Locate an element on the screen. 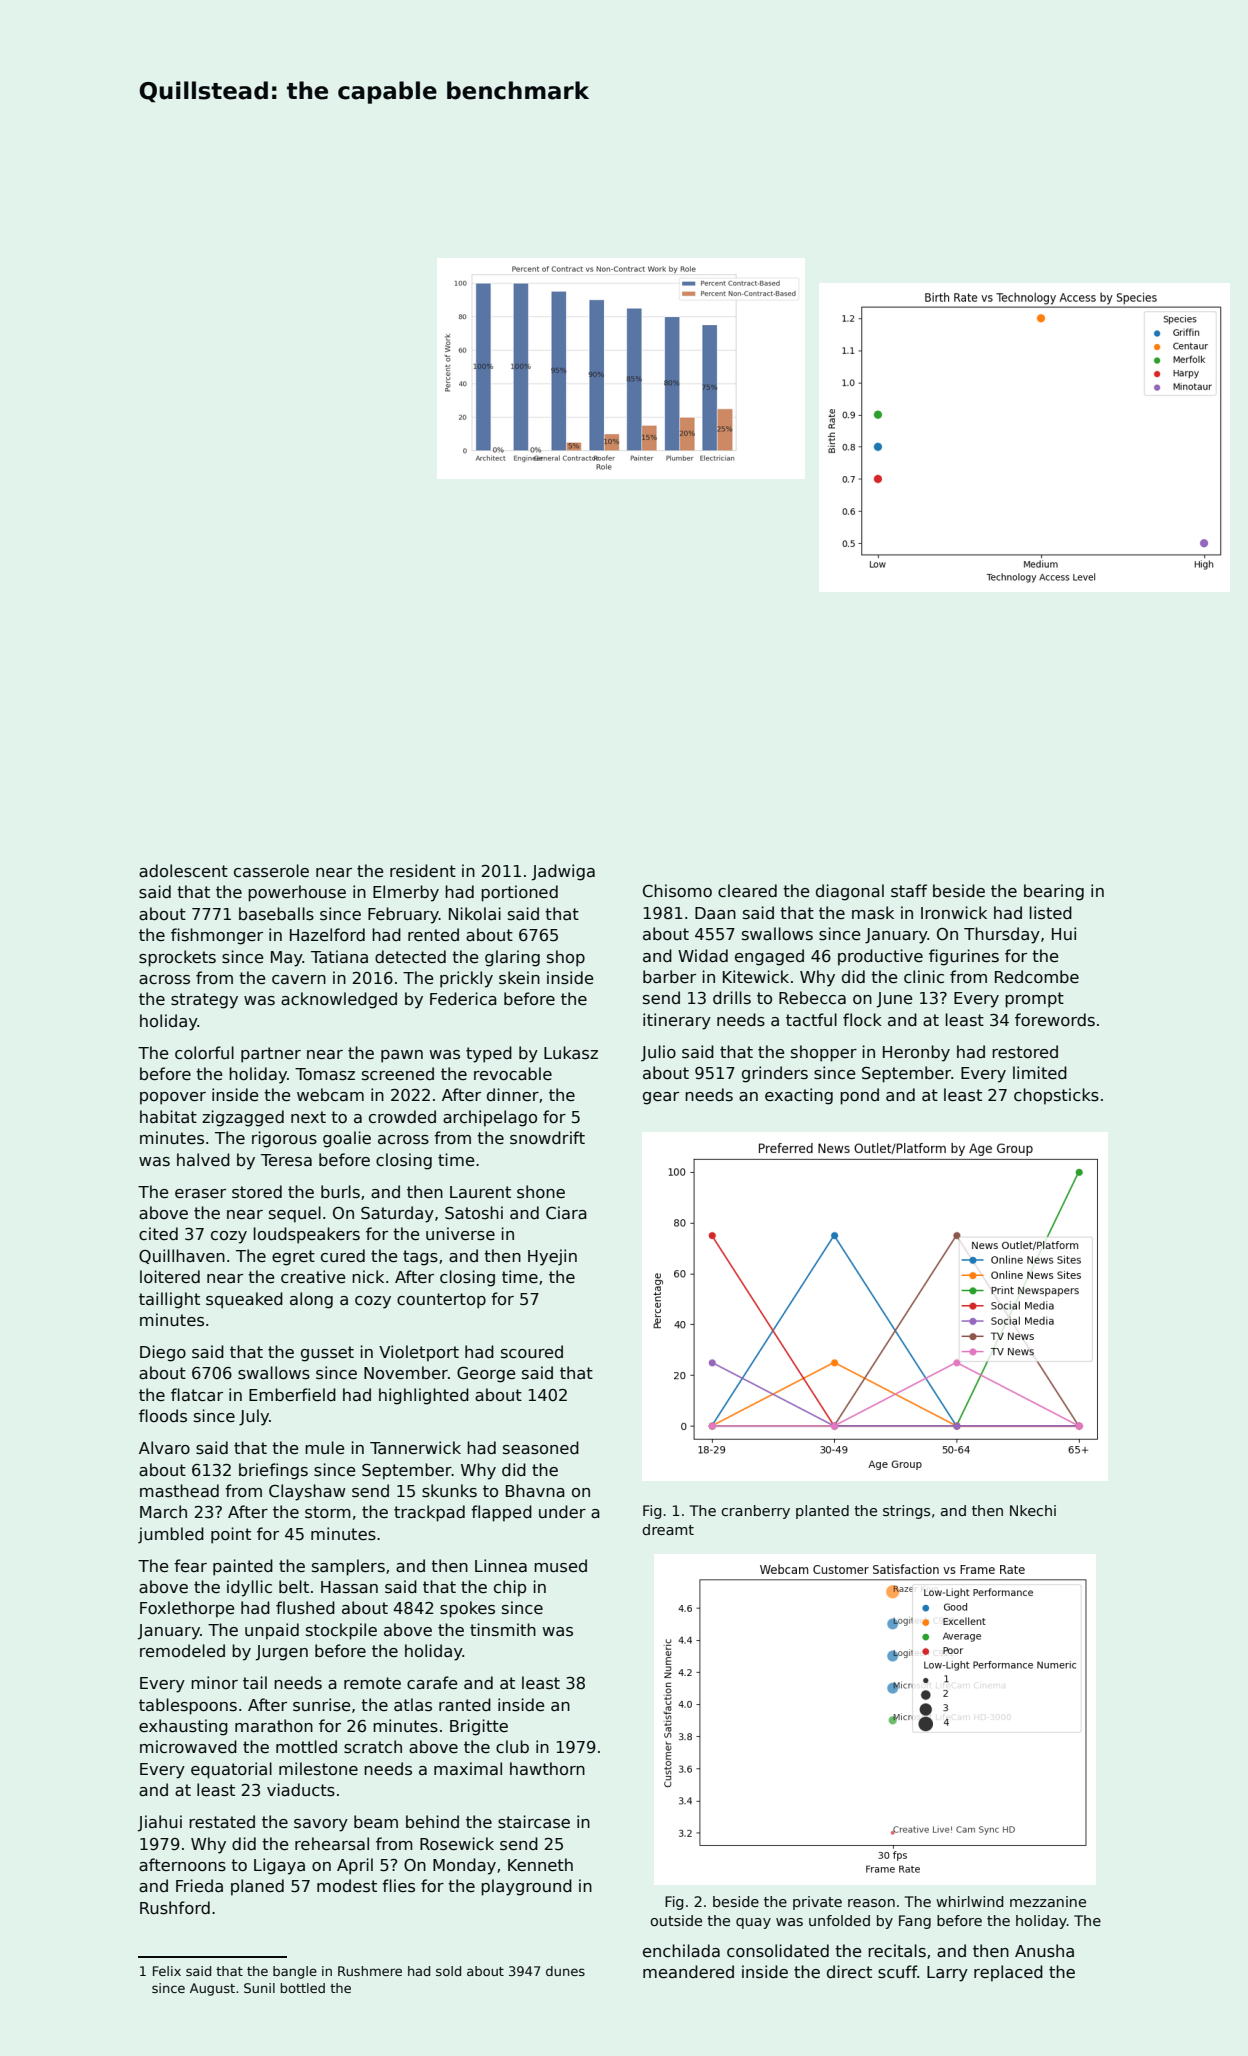  glaring is located at coordinates (512, 958).
